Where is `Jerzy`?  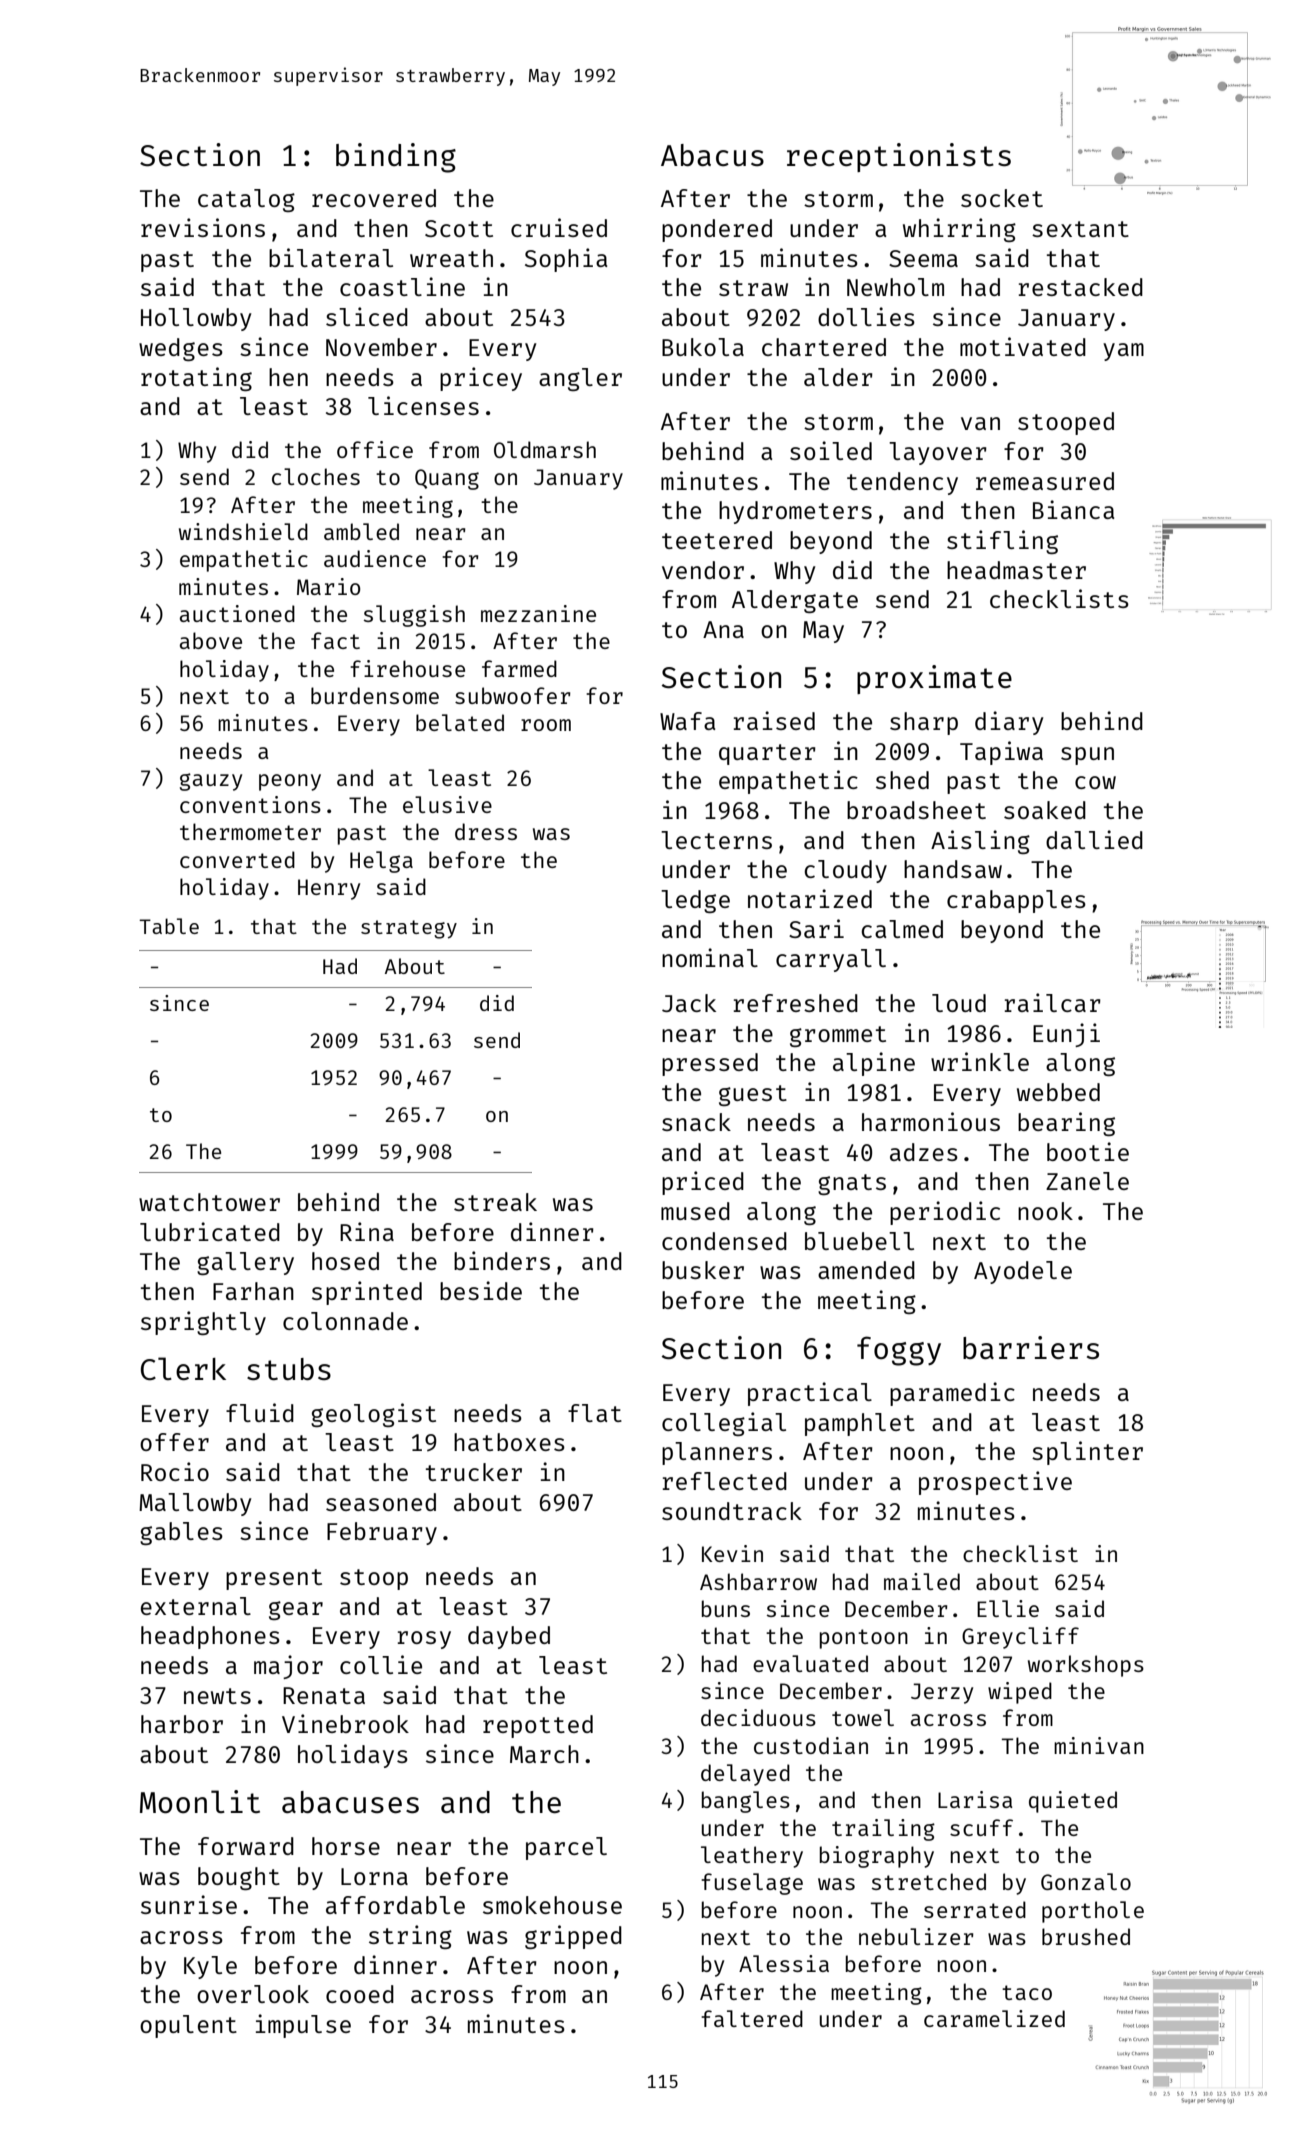 Jerzy is located at coordinates (942, 1693).
